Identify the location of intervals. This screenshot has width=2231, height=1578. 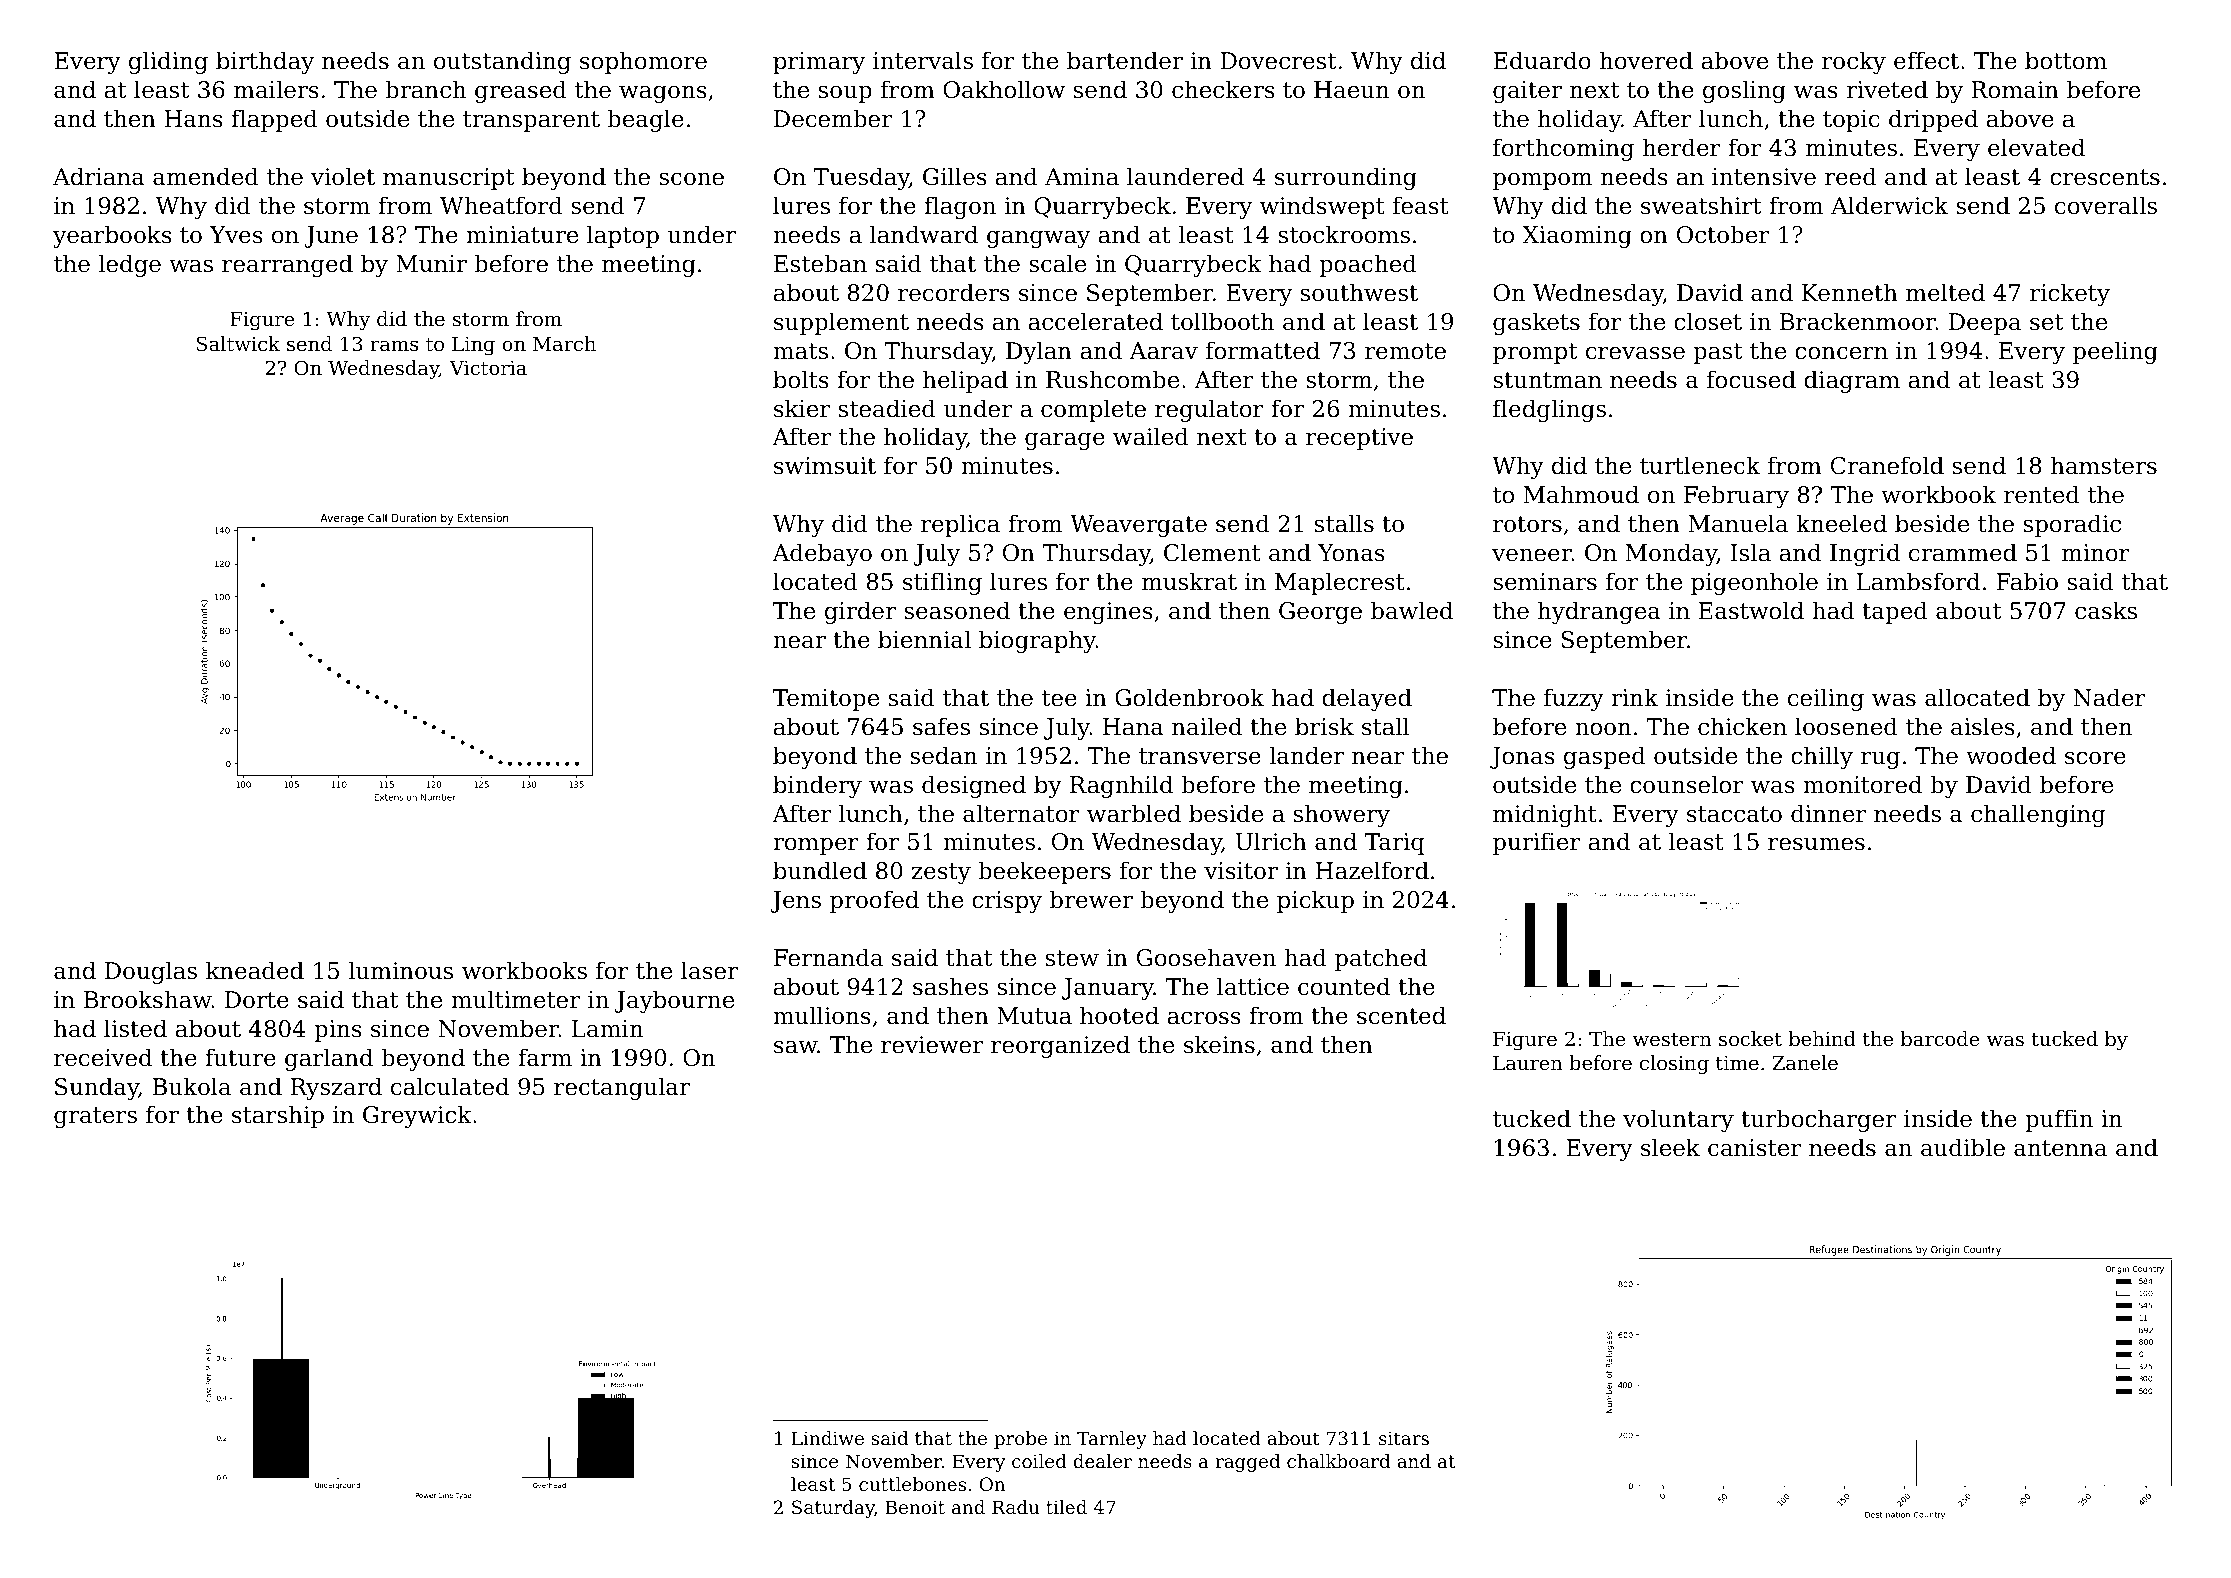
(923, 60).
